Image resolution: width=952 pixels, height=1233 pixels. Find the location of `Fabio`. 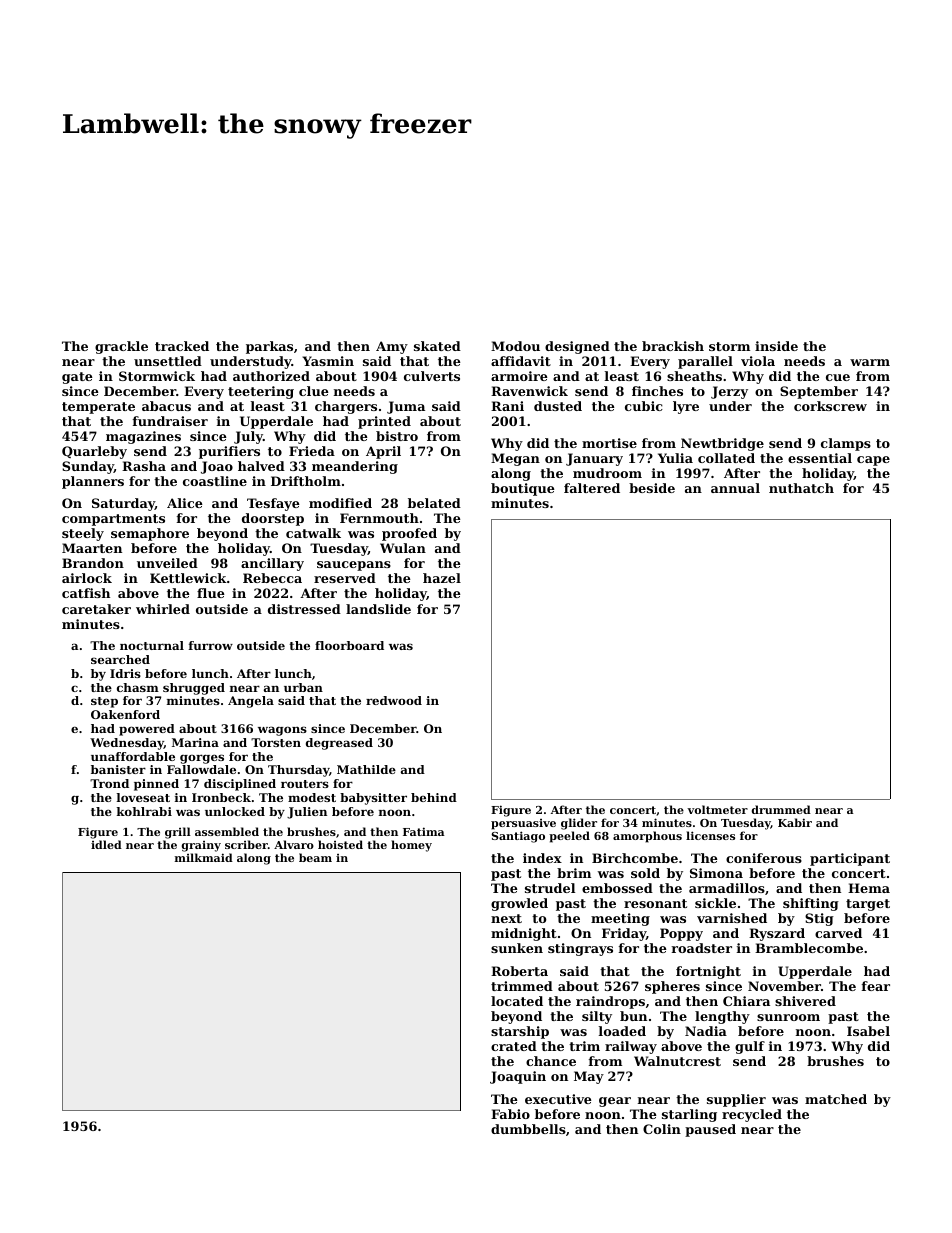

Fabio is located at coordinates (510, 1114).
